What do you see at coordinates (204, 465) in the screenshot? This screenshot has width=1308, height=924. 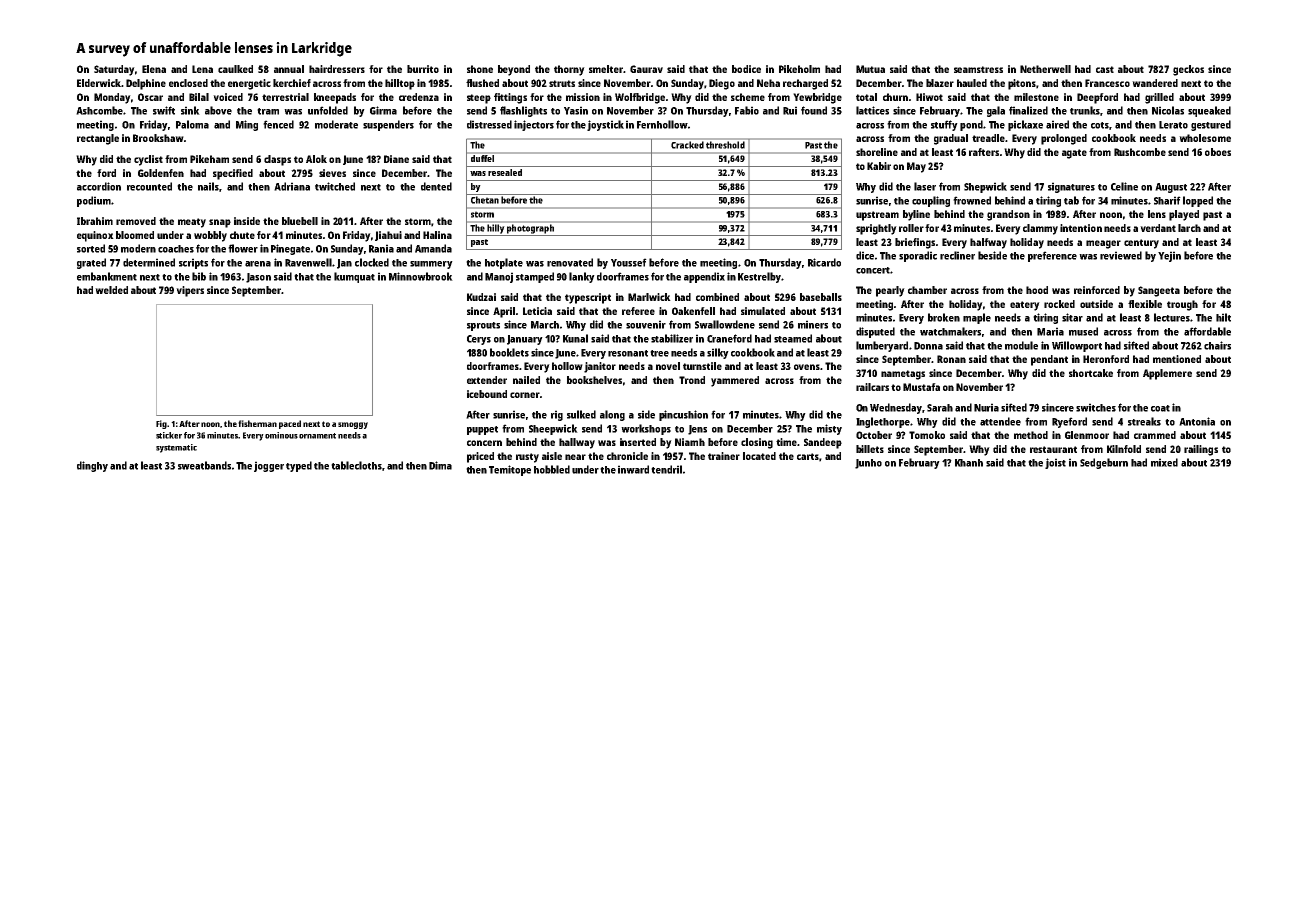 I see `sweatbands` at bounding box center [204, 465].
